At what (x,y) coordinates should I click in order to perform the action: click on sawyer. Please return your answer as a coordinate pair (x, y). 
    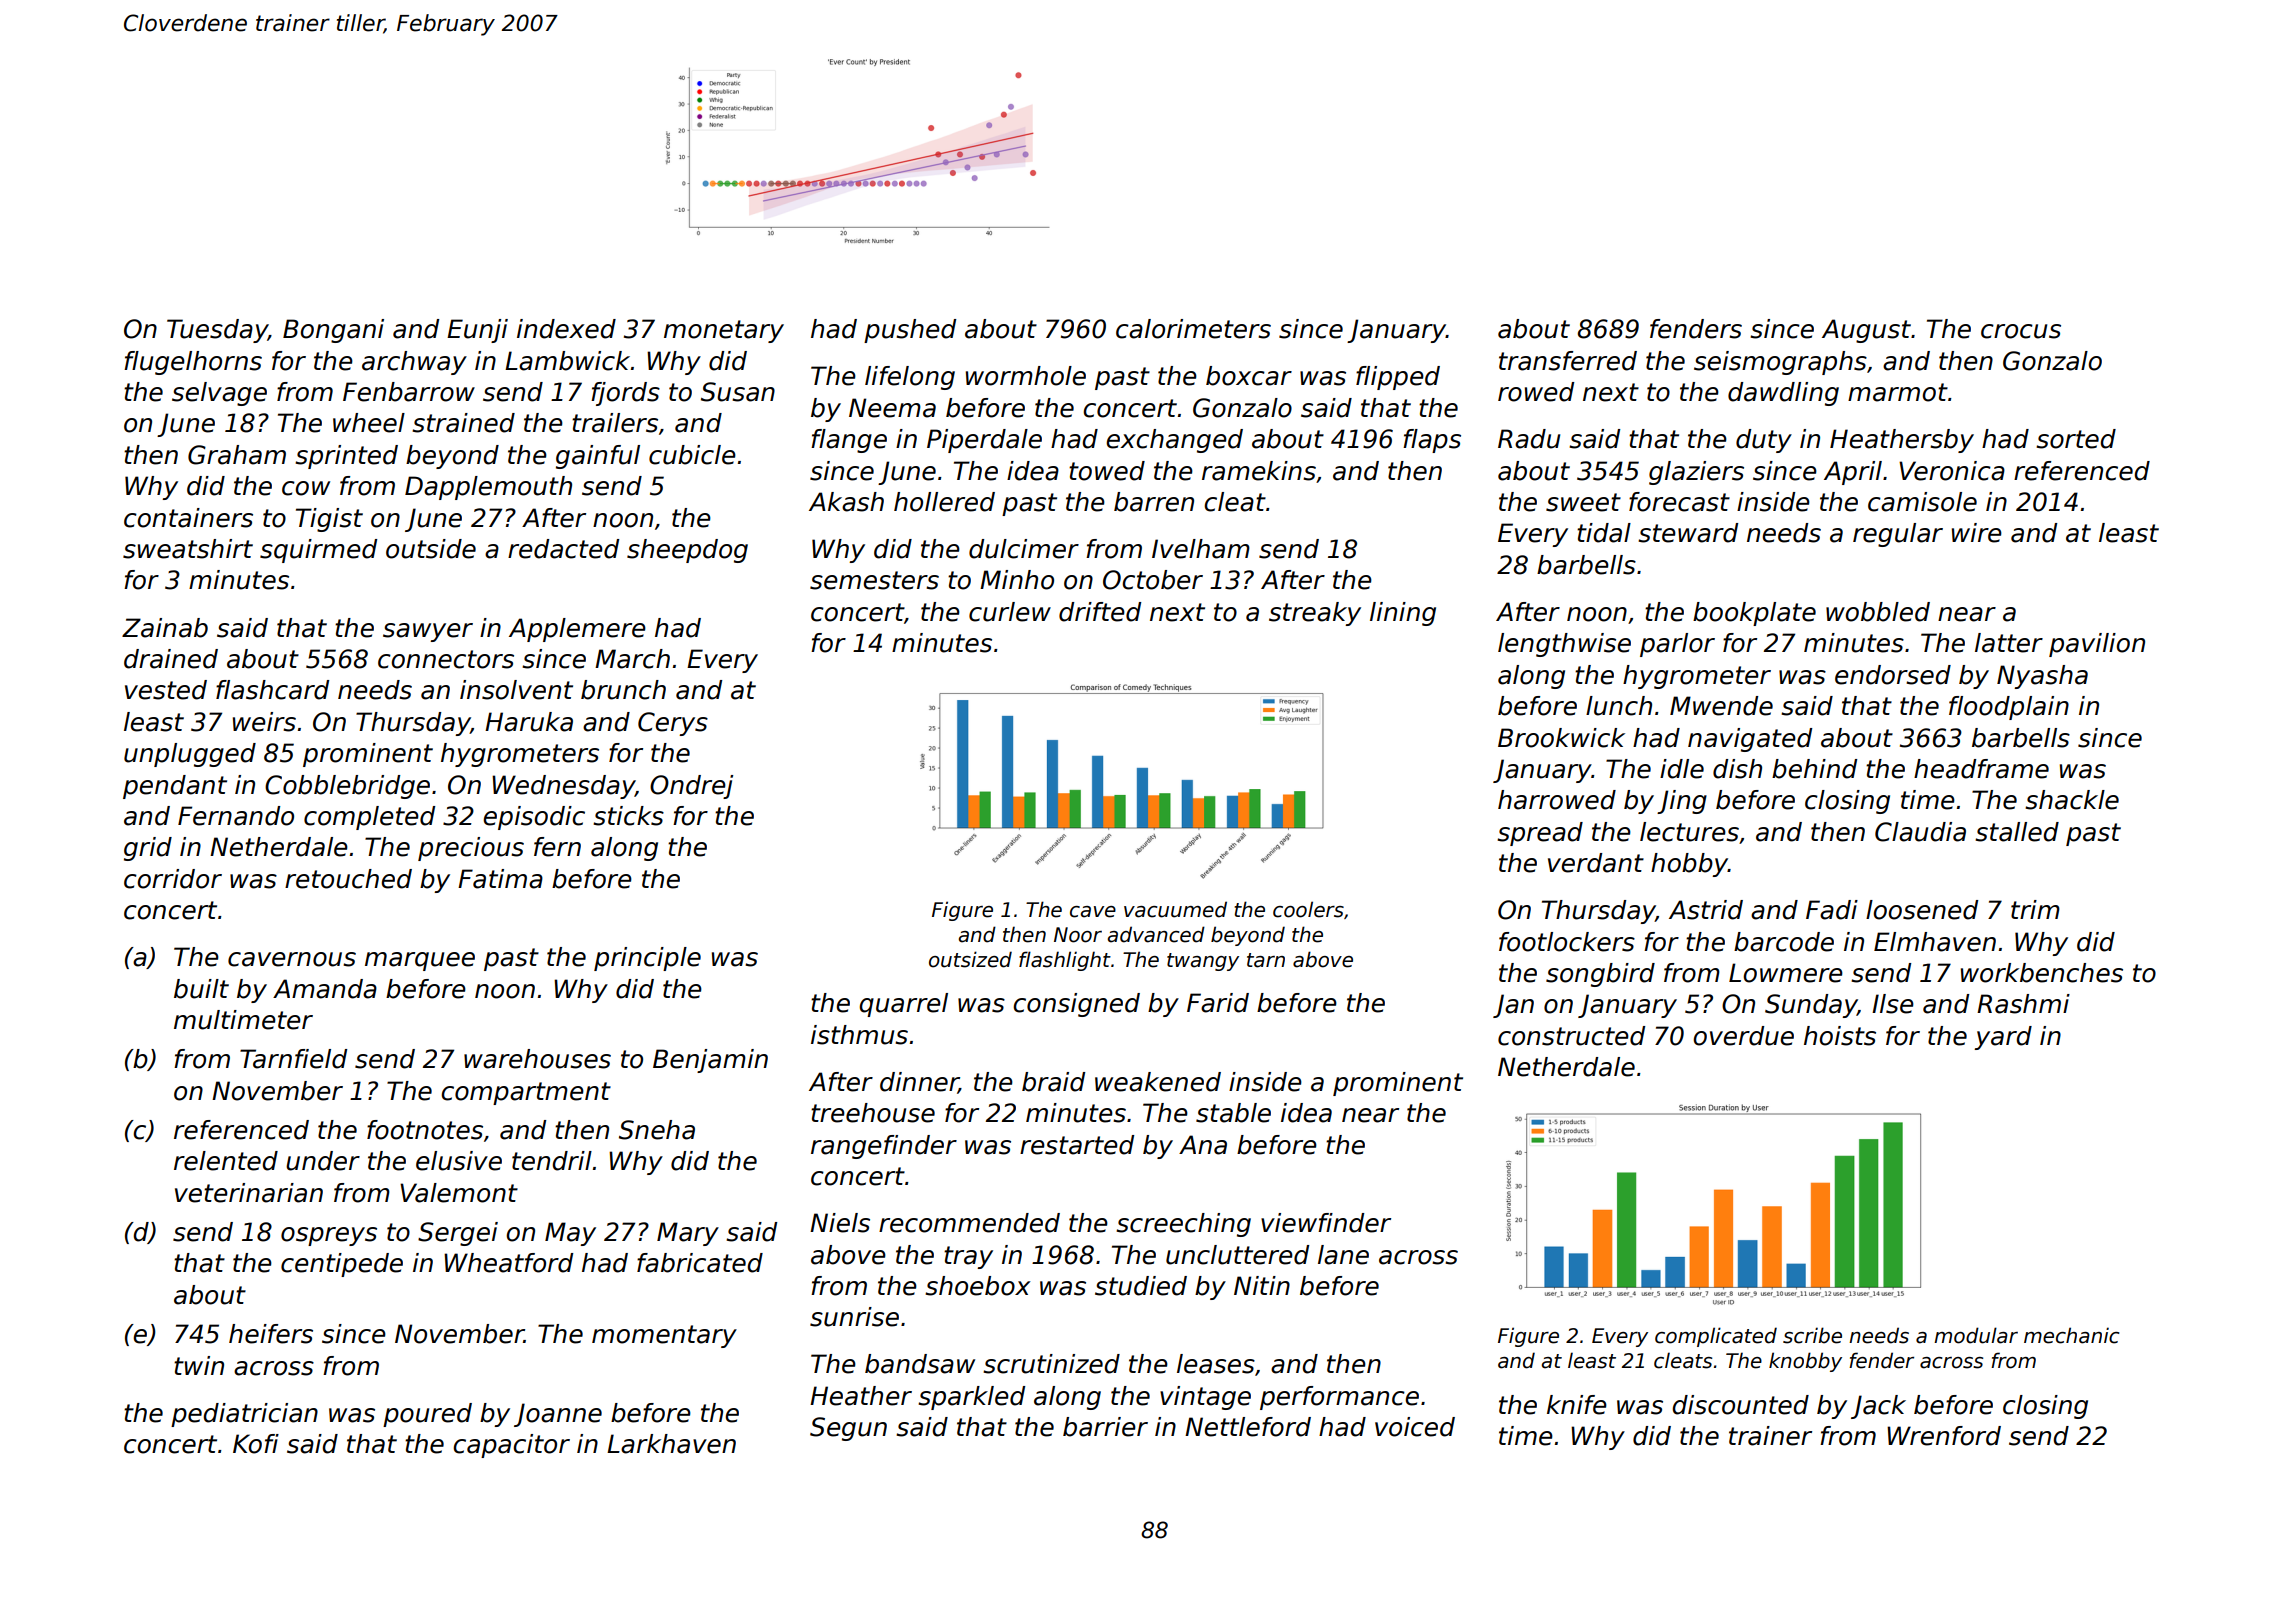
    Looking at the image, I should click on (428, 632).
